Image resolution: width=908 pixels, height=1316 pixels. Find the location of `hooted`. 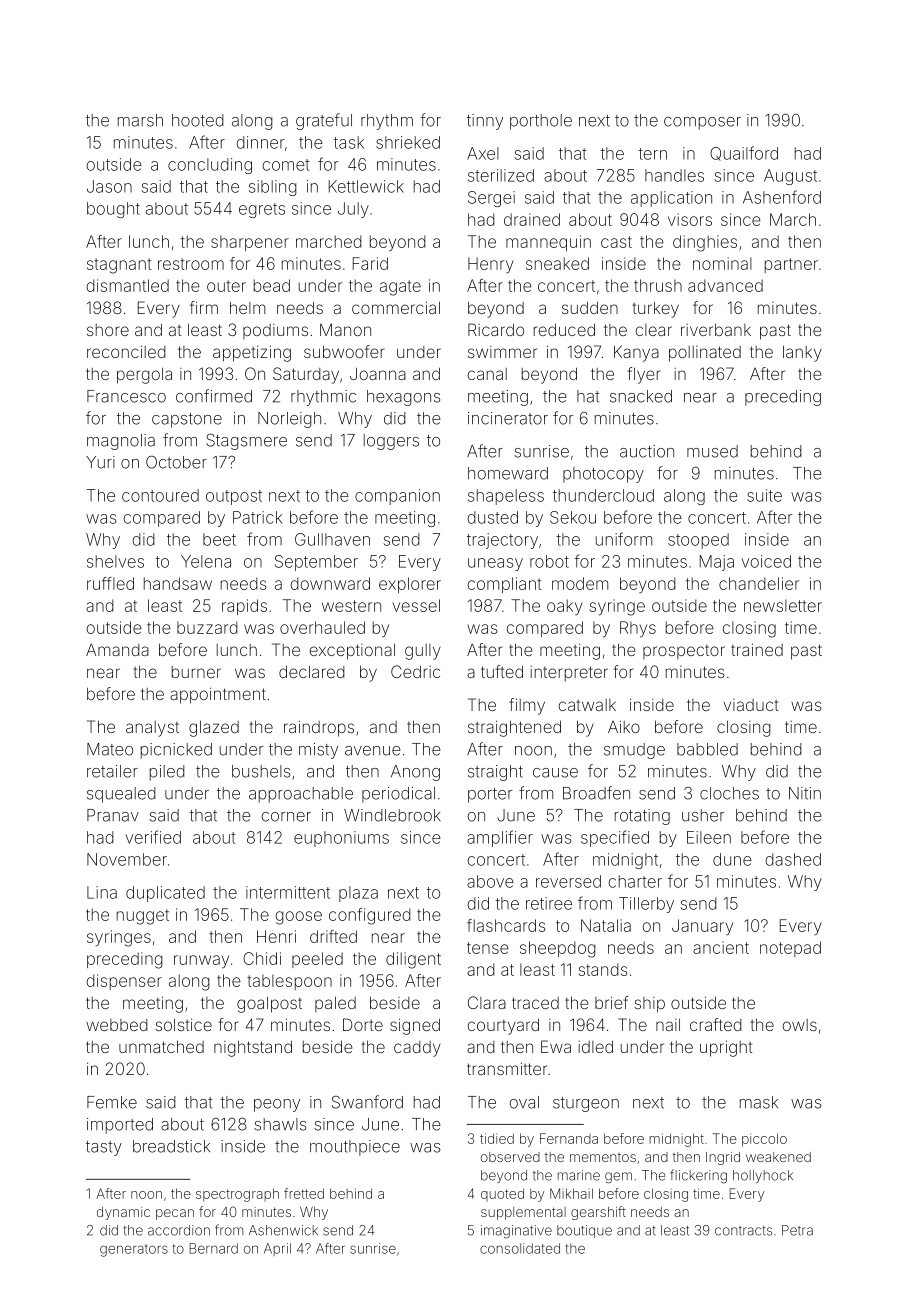

hooted is located at coordinates (198, 120).
